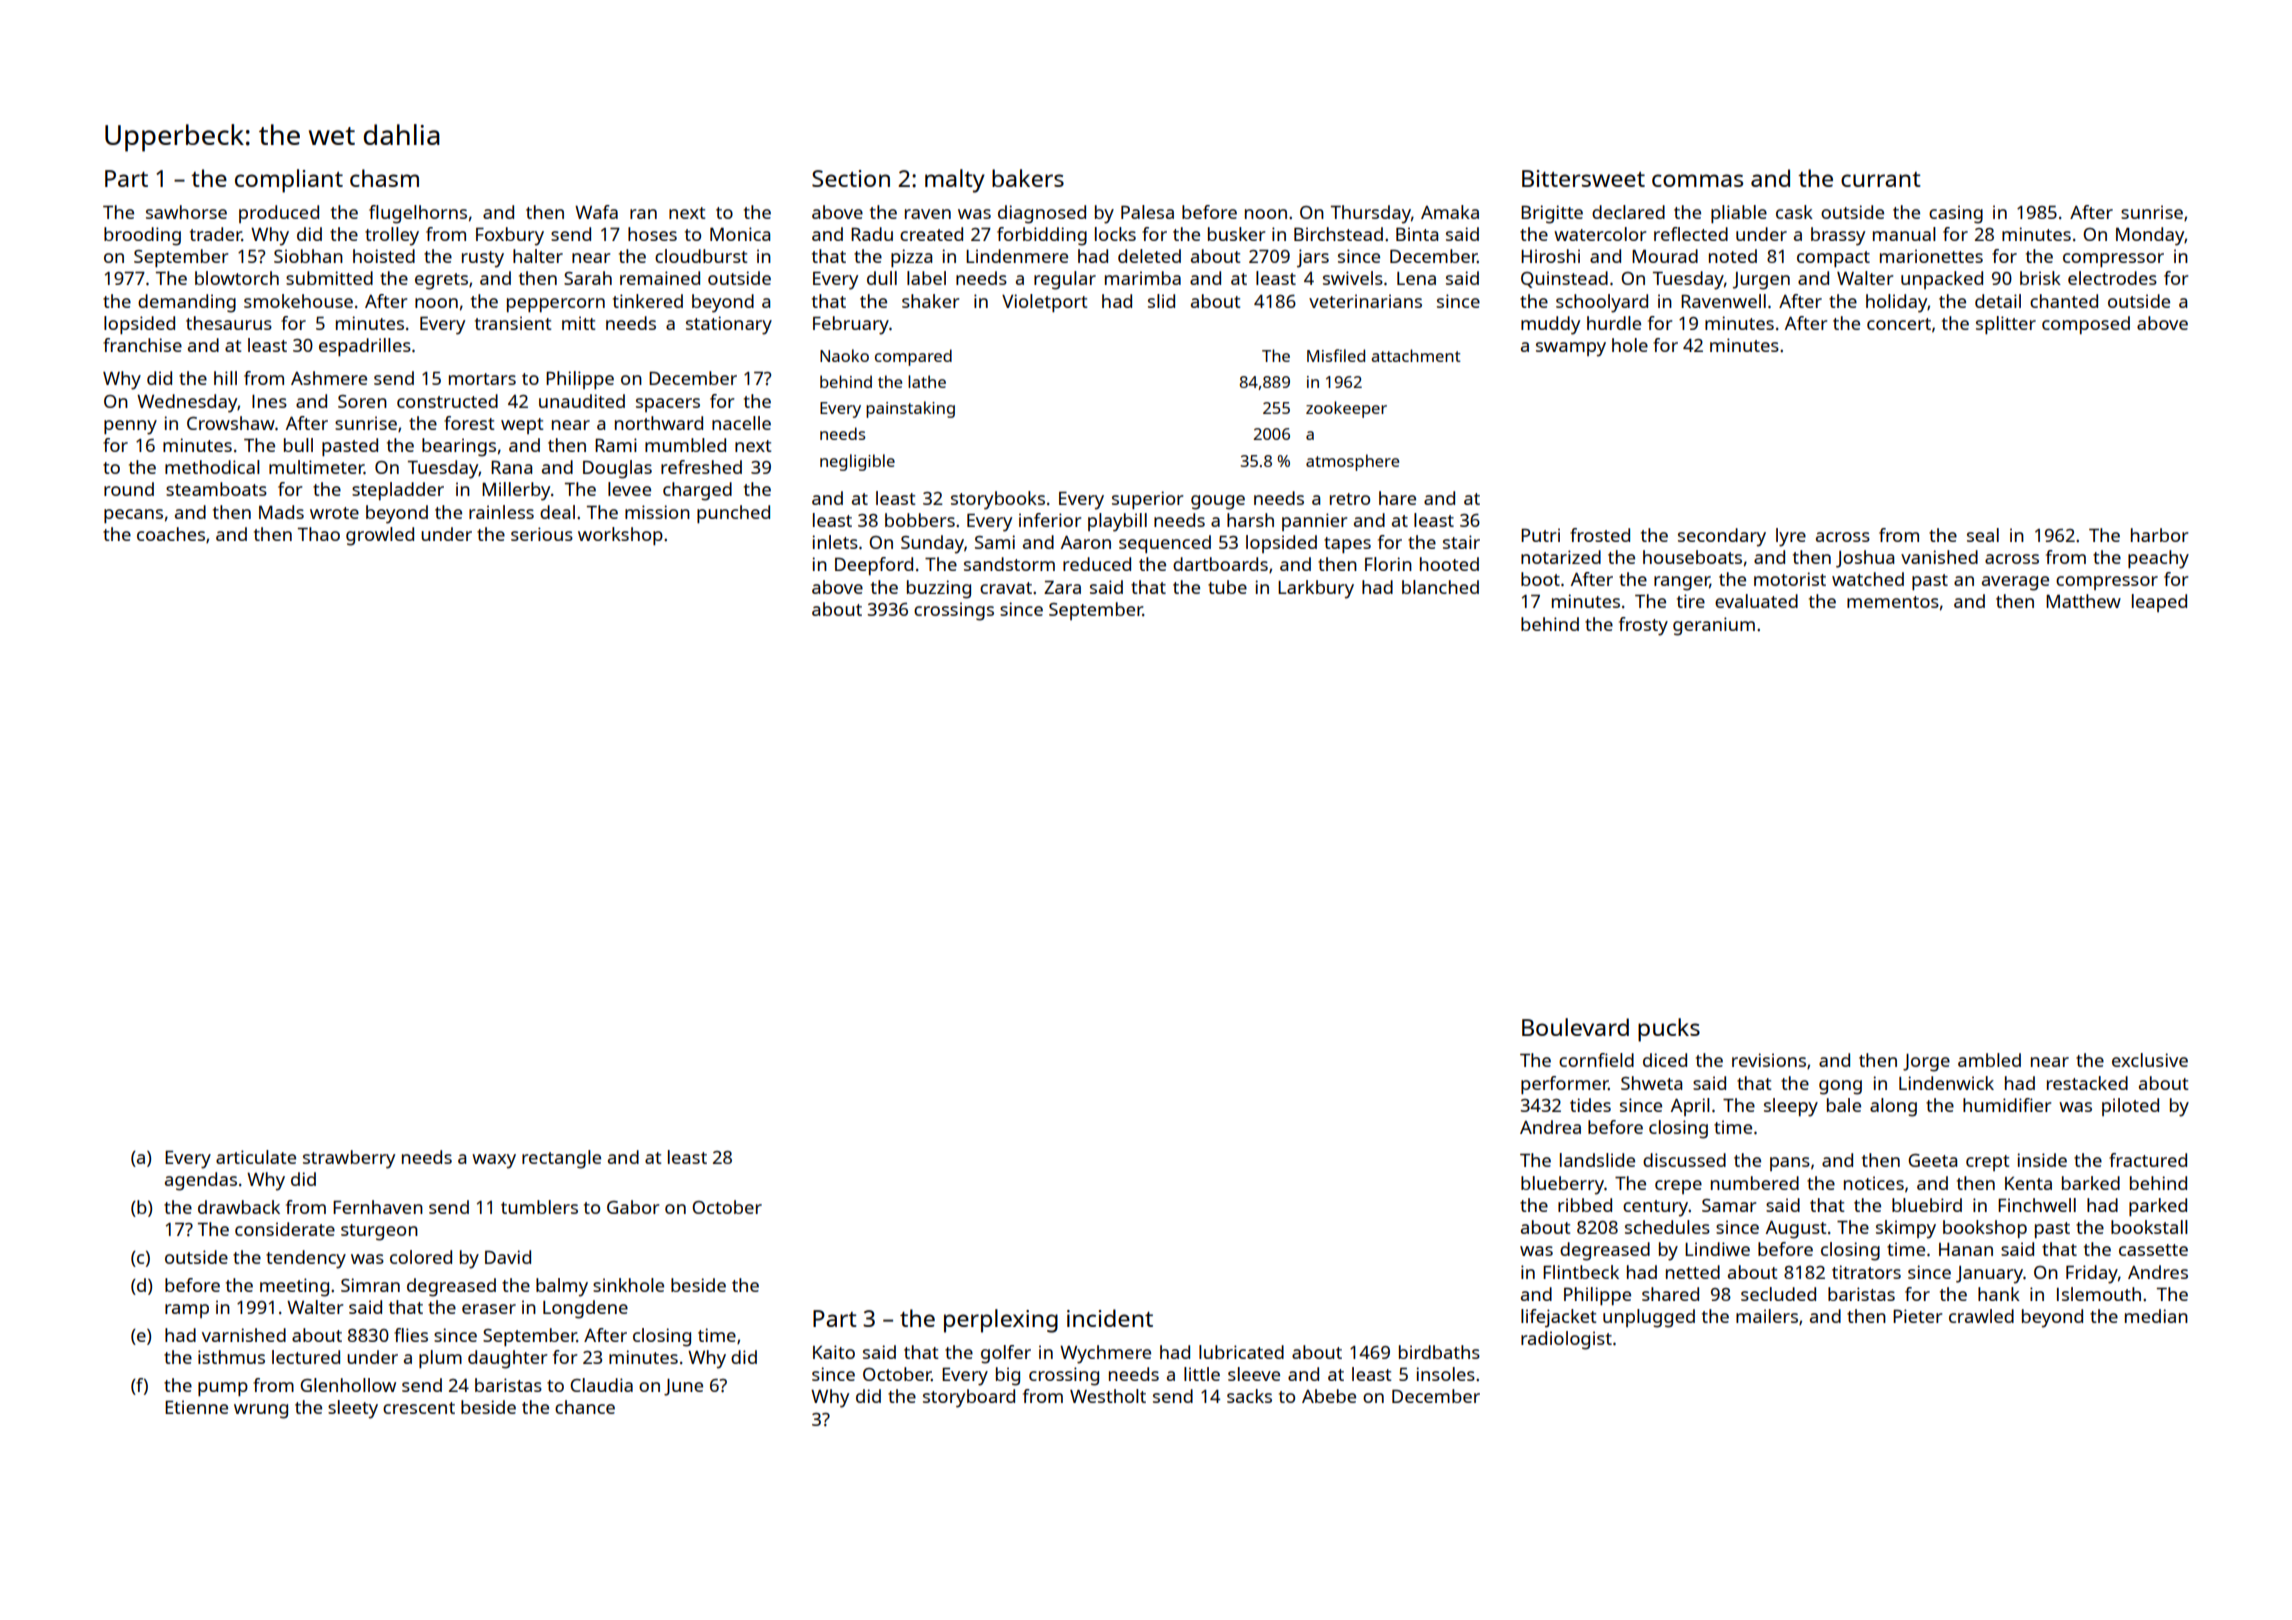  Describe the element at coordinates (1028, 178) in the screenshot. I see `bakers` at that location.
